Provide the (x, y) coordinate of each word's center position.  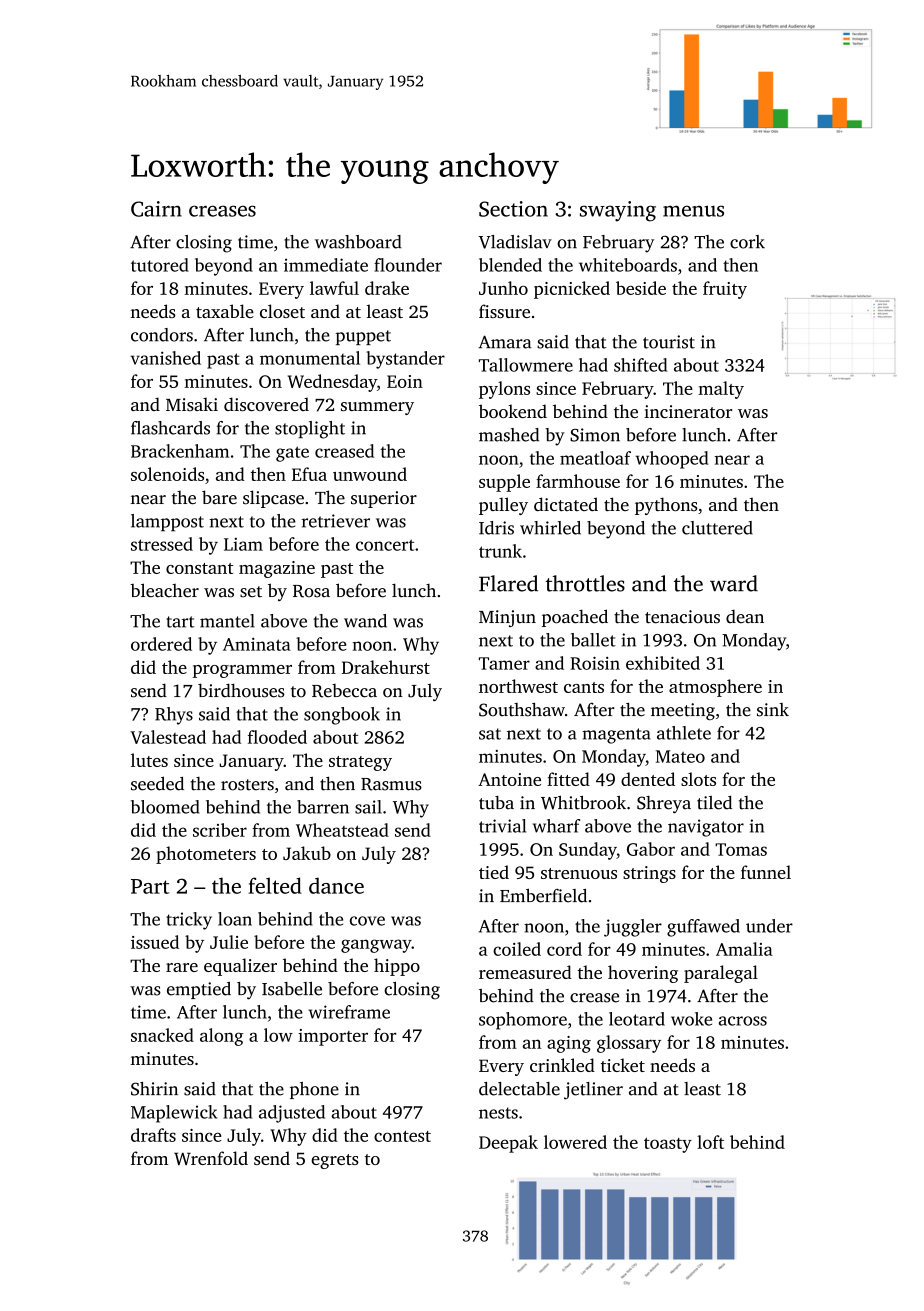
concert (385, 545)
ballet (593, 640)
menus (693, 211)
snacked (162, 1035)
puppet (363, 337)
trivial (502, 826)
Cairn (156, 209)
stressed (162, 544)
